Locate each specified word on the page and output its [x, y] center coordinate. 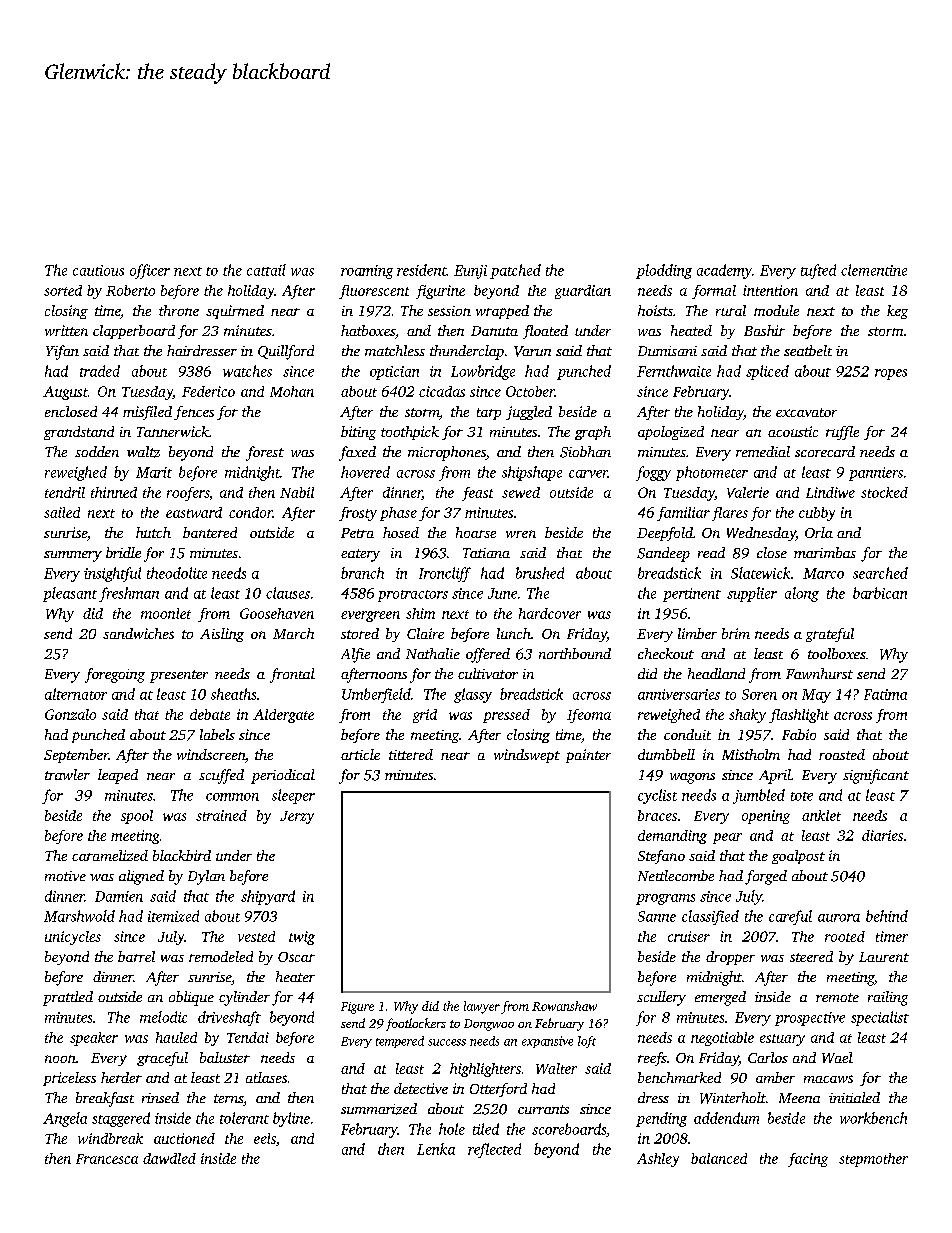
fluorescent [374, 292]
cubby [817, 514]
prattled [68, 998]
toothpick [410, 433]
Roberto [130, 290]
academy [724, 271]
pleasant [70, 594]
